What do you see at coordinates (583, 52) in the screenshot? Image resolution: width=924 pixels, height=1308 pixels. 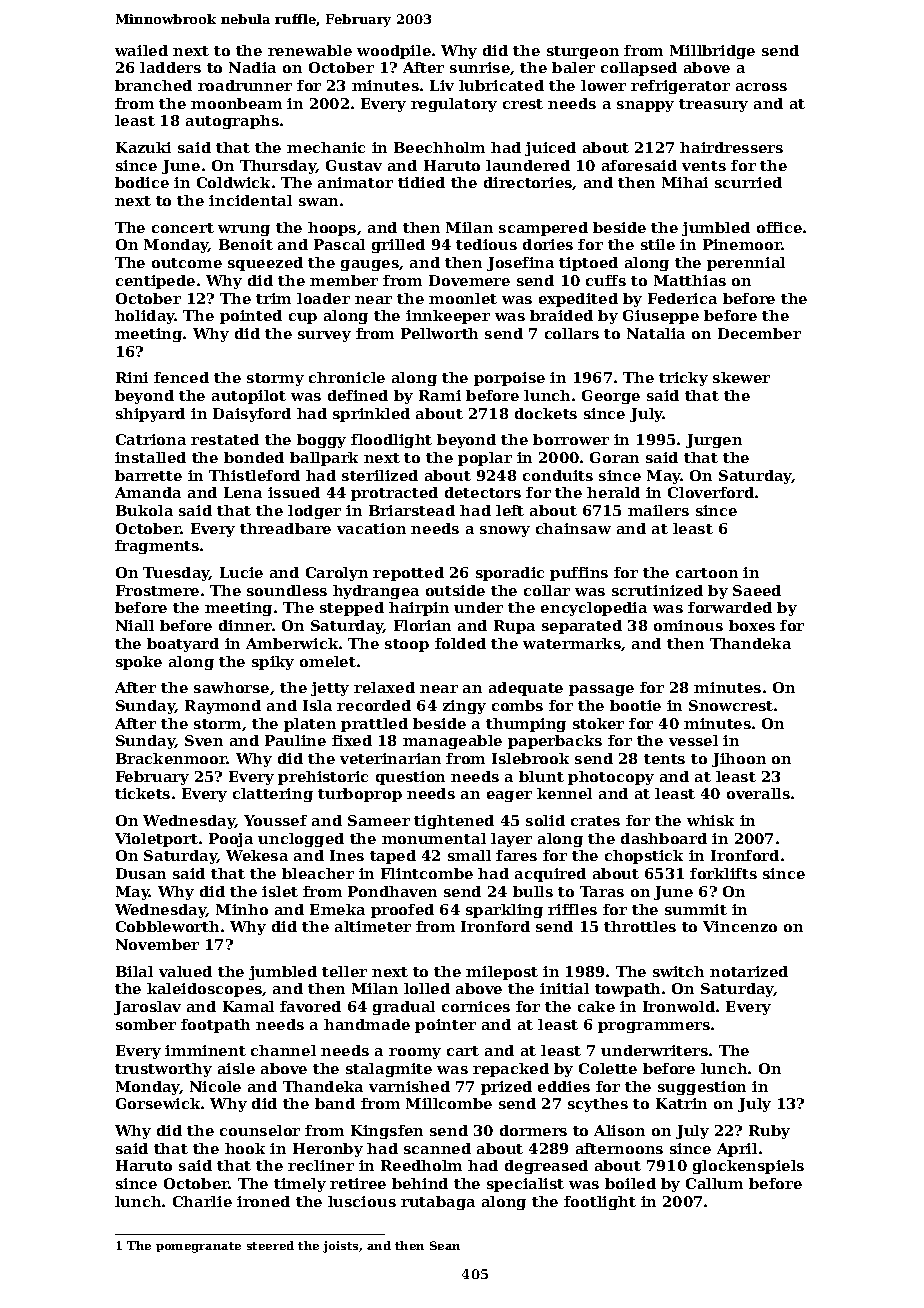 I see `sturgeon` at bounding box center [583, 52].
